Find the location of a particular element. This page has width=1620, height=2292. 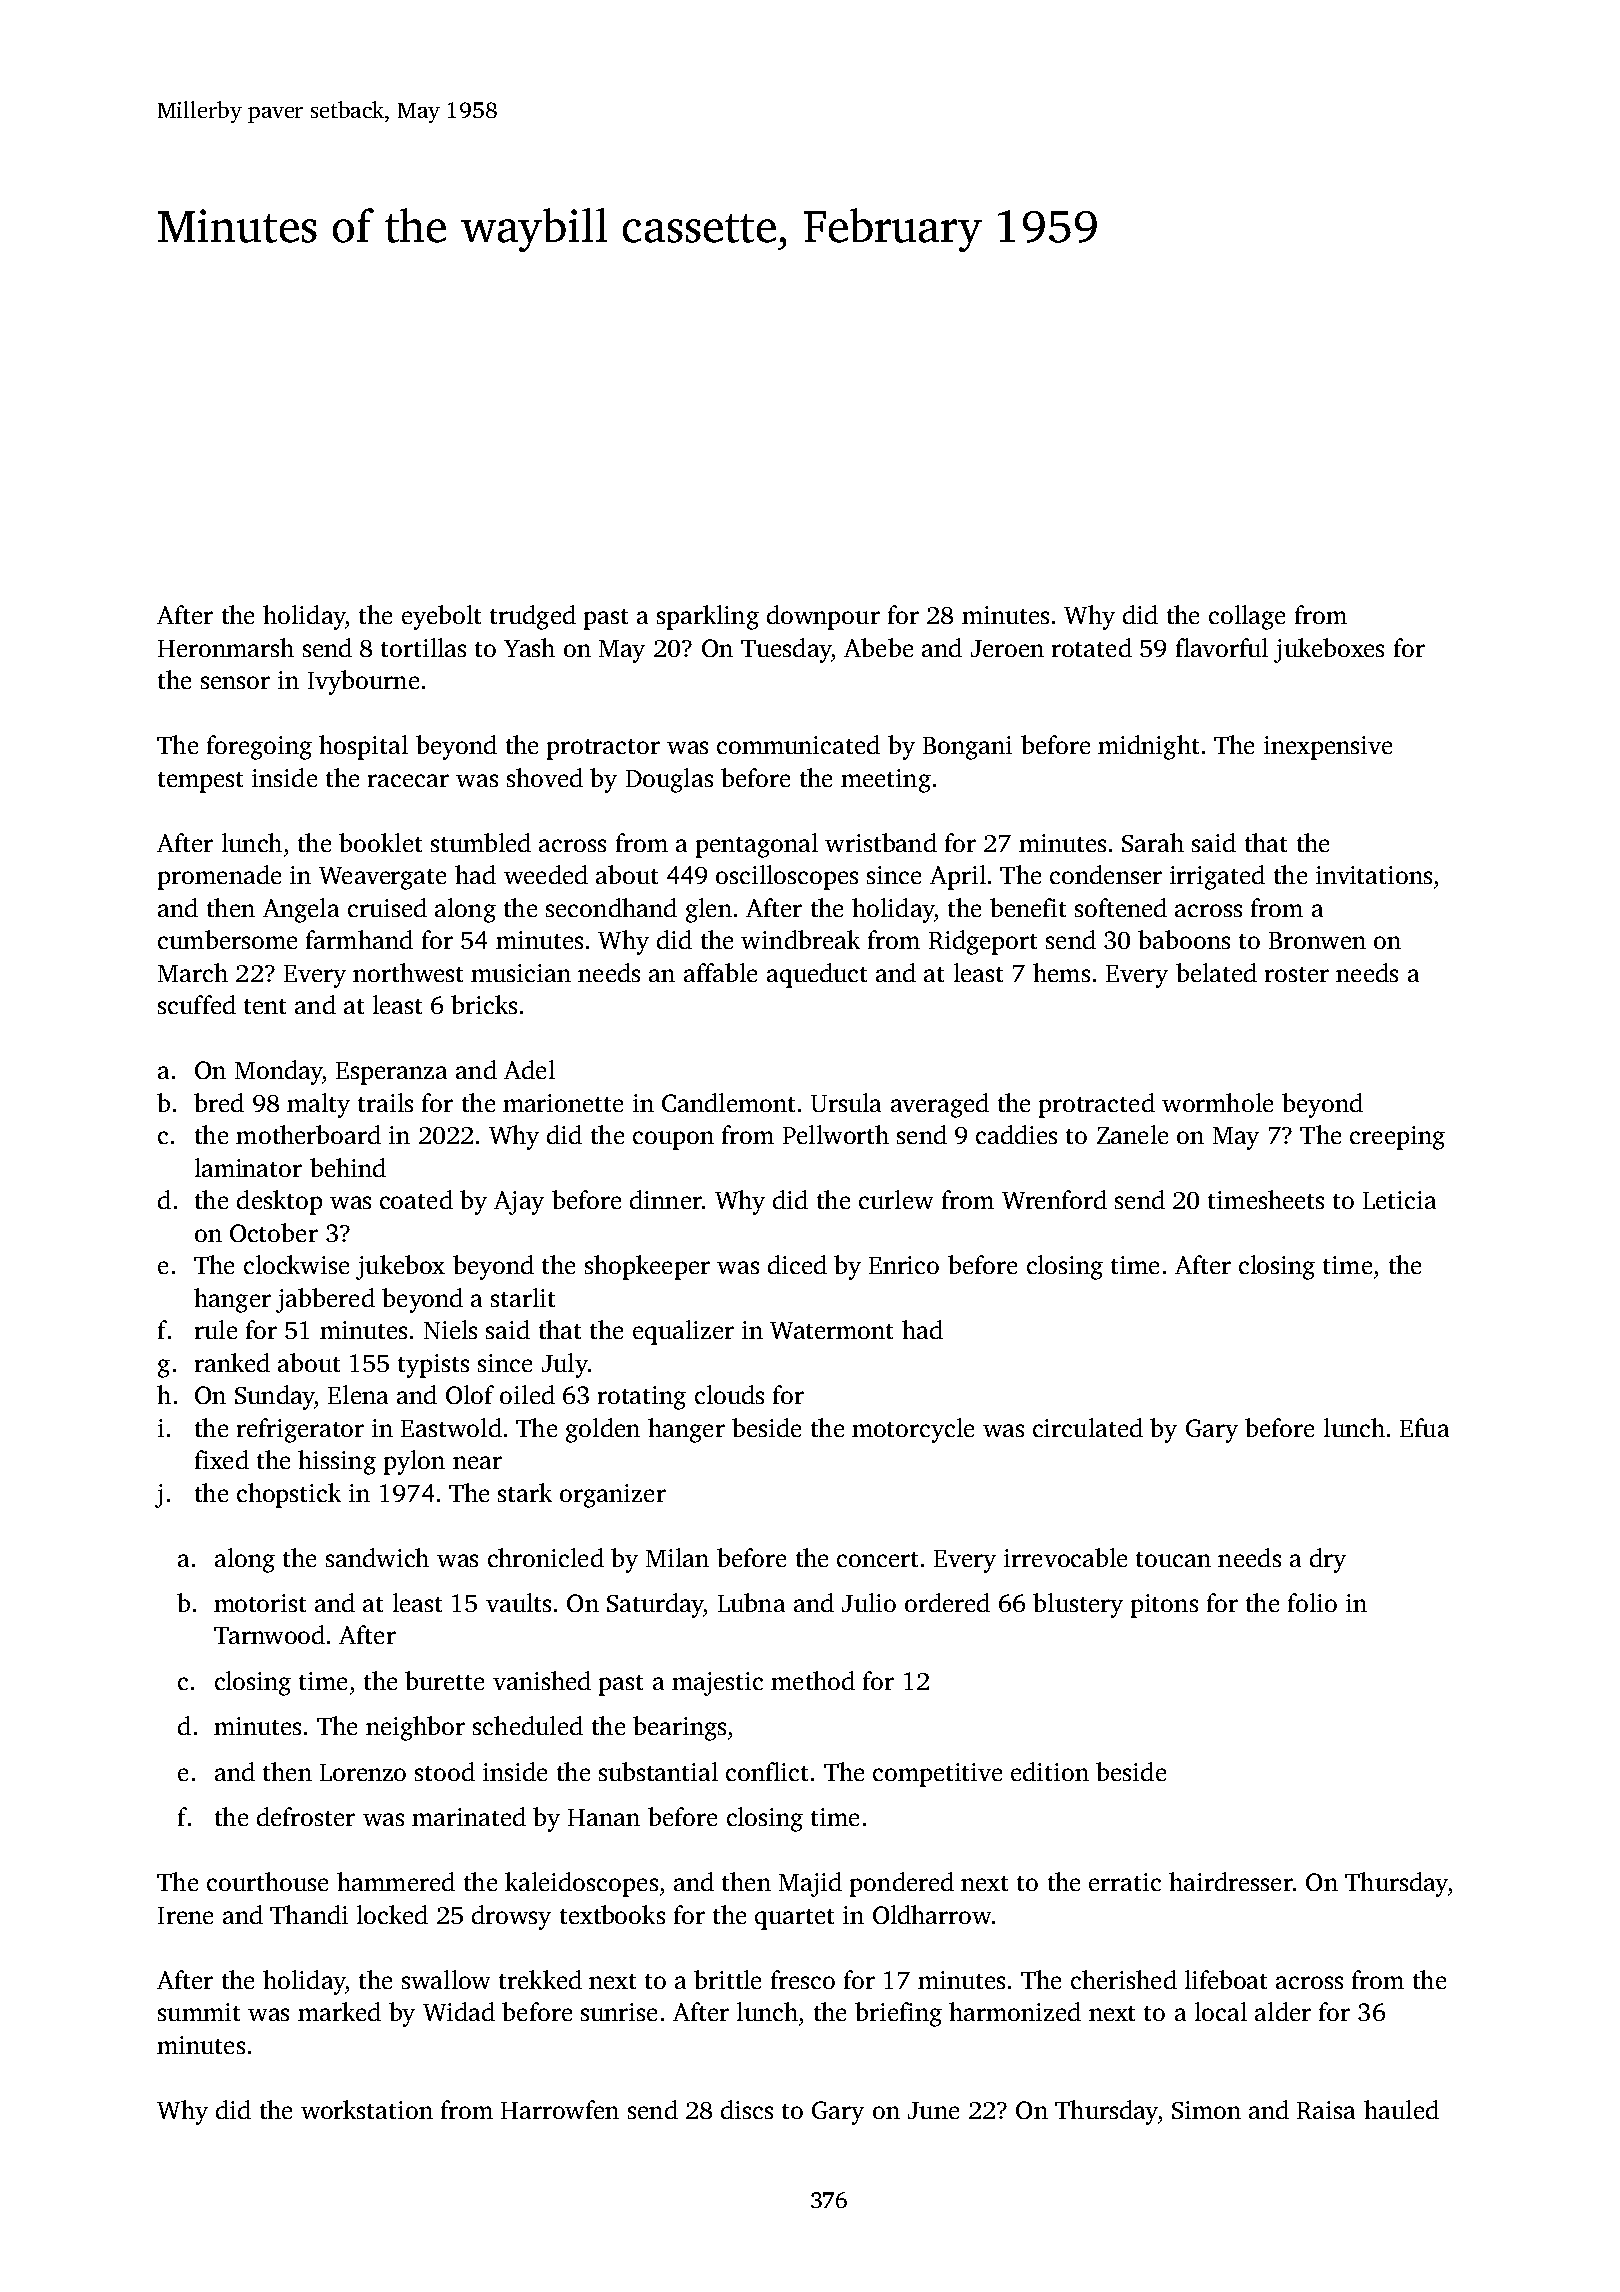

protractor is located at coordinates (603, 749).
